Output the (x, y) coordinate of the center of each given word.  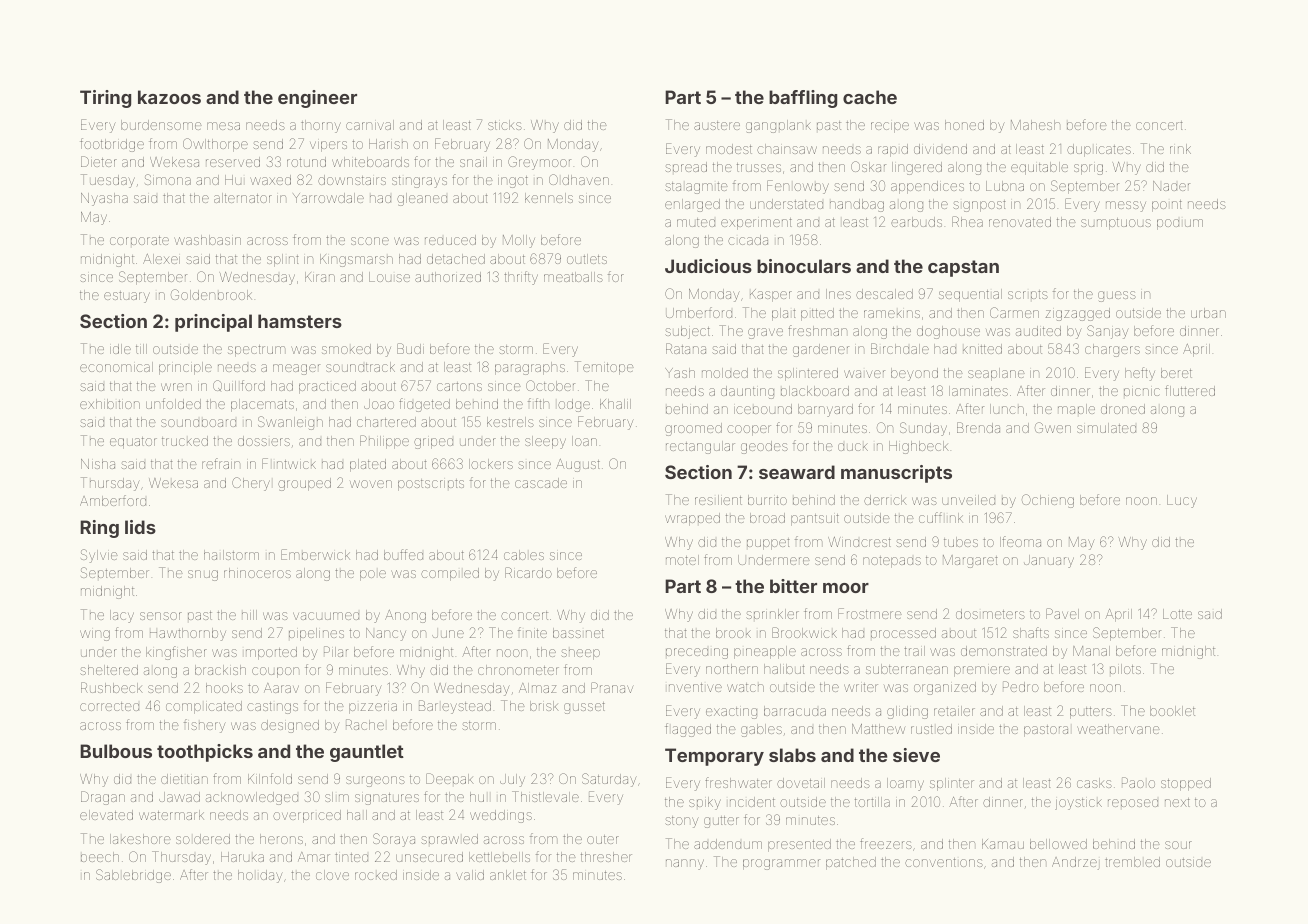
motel (682, 560)
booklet (1172, 711)
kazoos (169, 97)
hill (249, 615)
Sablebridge (133, 876)
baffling (803, 99)
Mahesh (1035, 125)
